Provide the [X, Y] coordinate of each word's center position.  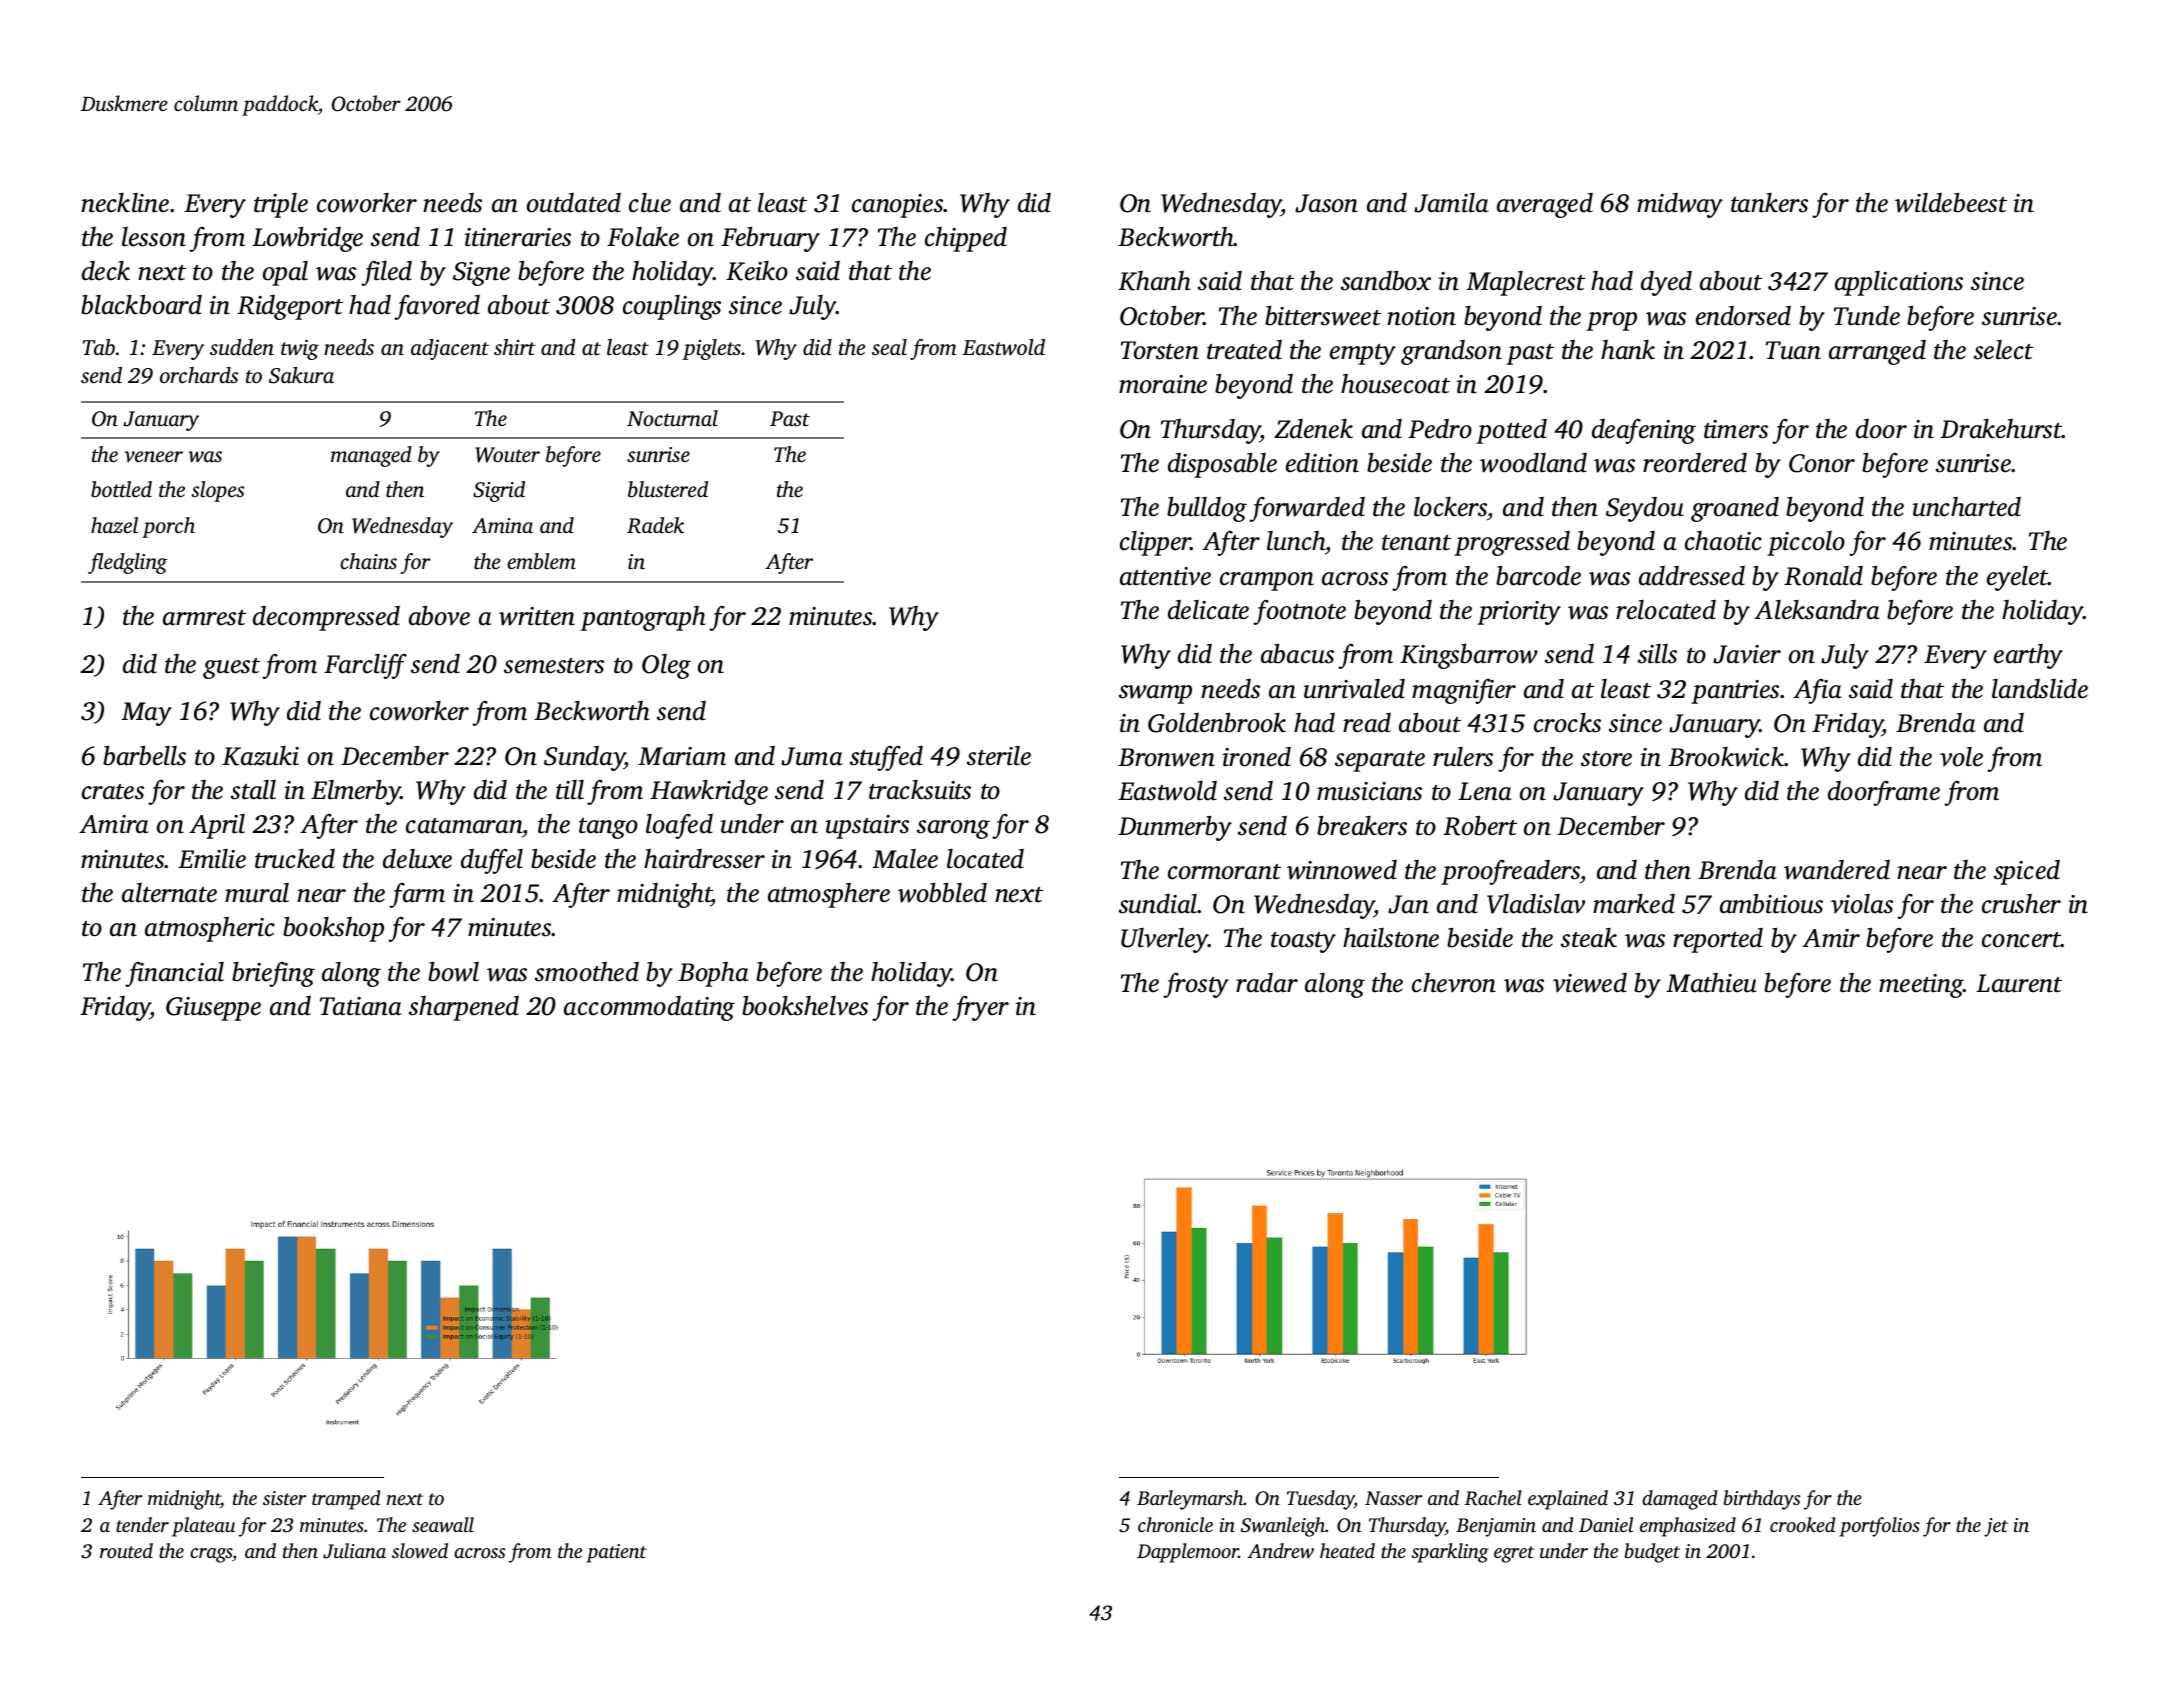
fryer [980, 1008]
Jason [1326, 203]
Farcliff [365, 666]
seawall [443, 1524]
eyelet [2018, 578]
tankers [1769, 203]
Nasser [1393, 1498]
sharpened [464, 1008]
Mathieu [1711, 983]
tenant [1416, 543]
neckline [125, 203]
